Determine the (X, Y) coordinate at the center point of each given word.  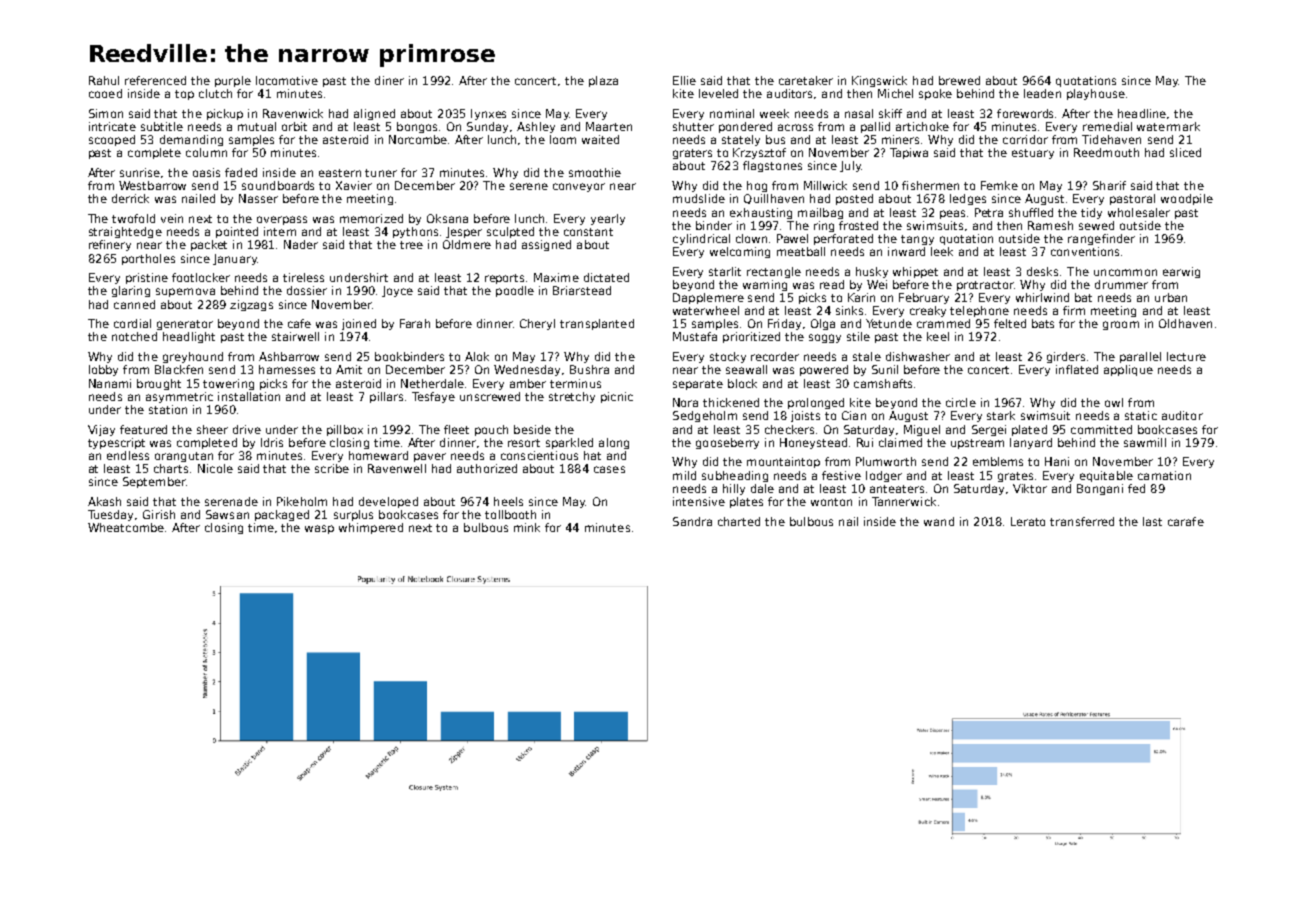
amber (528, 383)
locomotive (287, 80)
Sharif (1109, 185)
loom (563, 139)
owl (1114, 402)
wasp (319, 529)
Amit (349, 369)
